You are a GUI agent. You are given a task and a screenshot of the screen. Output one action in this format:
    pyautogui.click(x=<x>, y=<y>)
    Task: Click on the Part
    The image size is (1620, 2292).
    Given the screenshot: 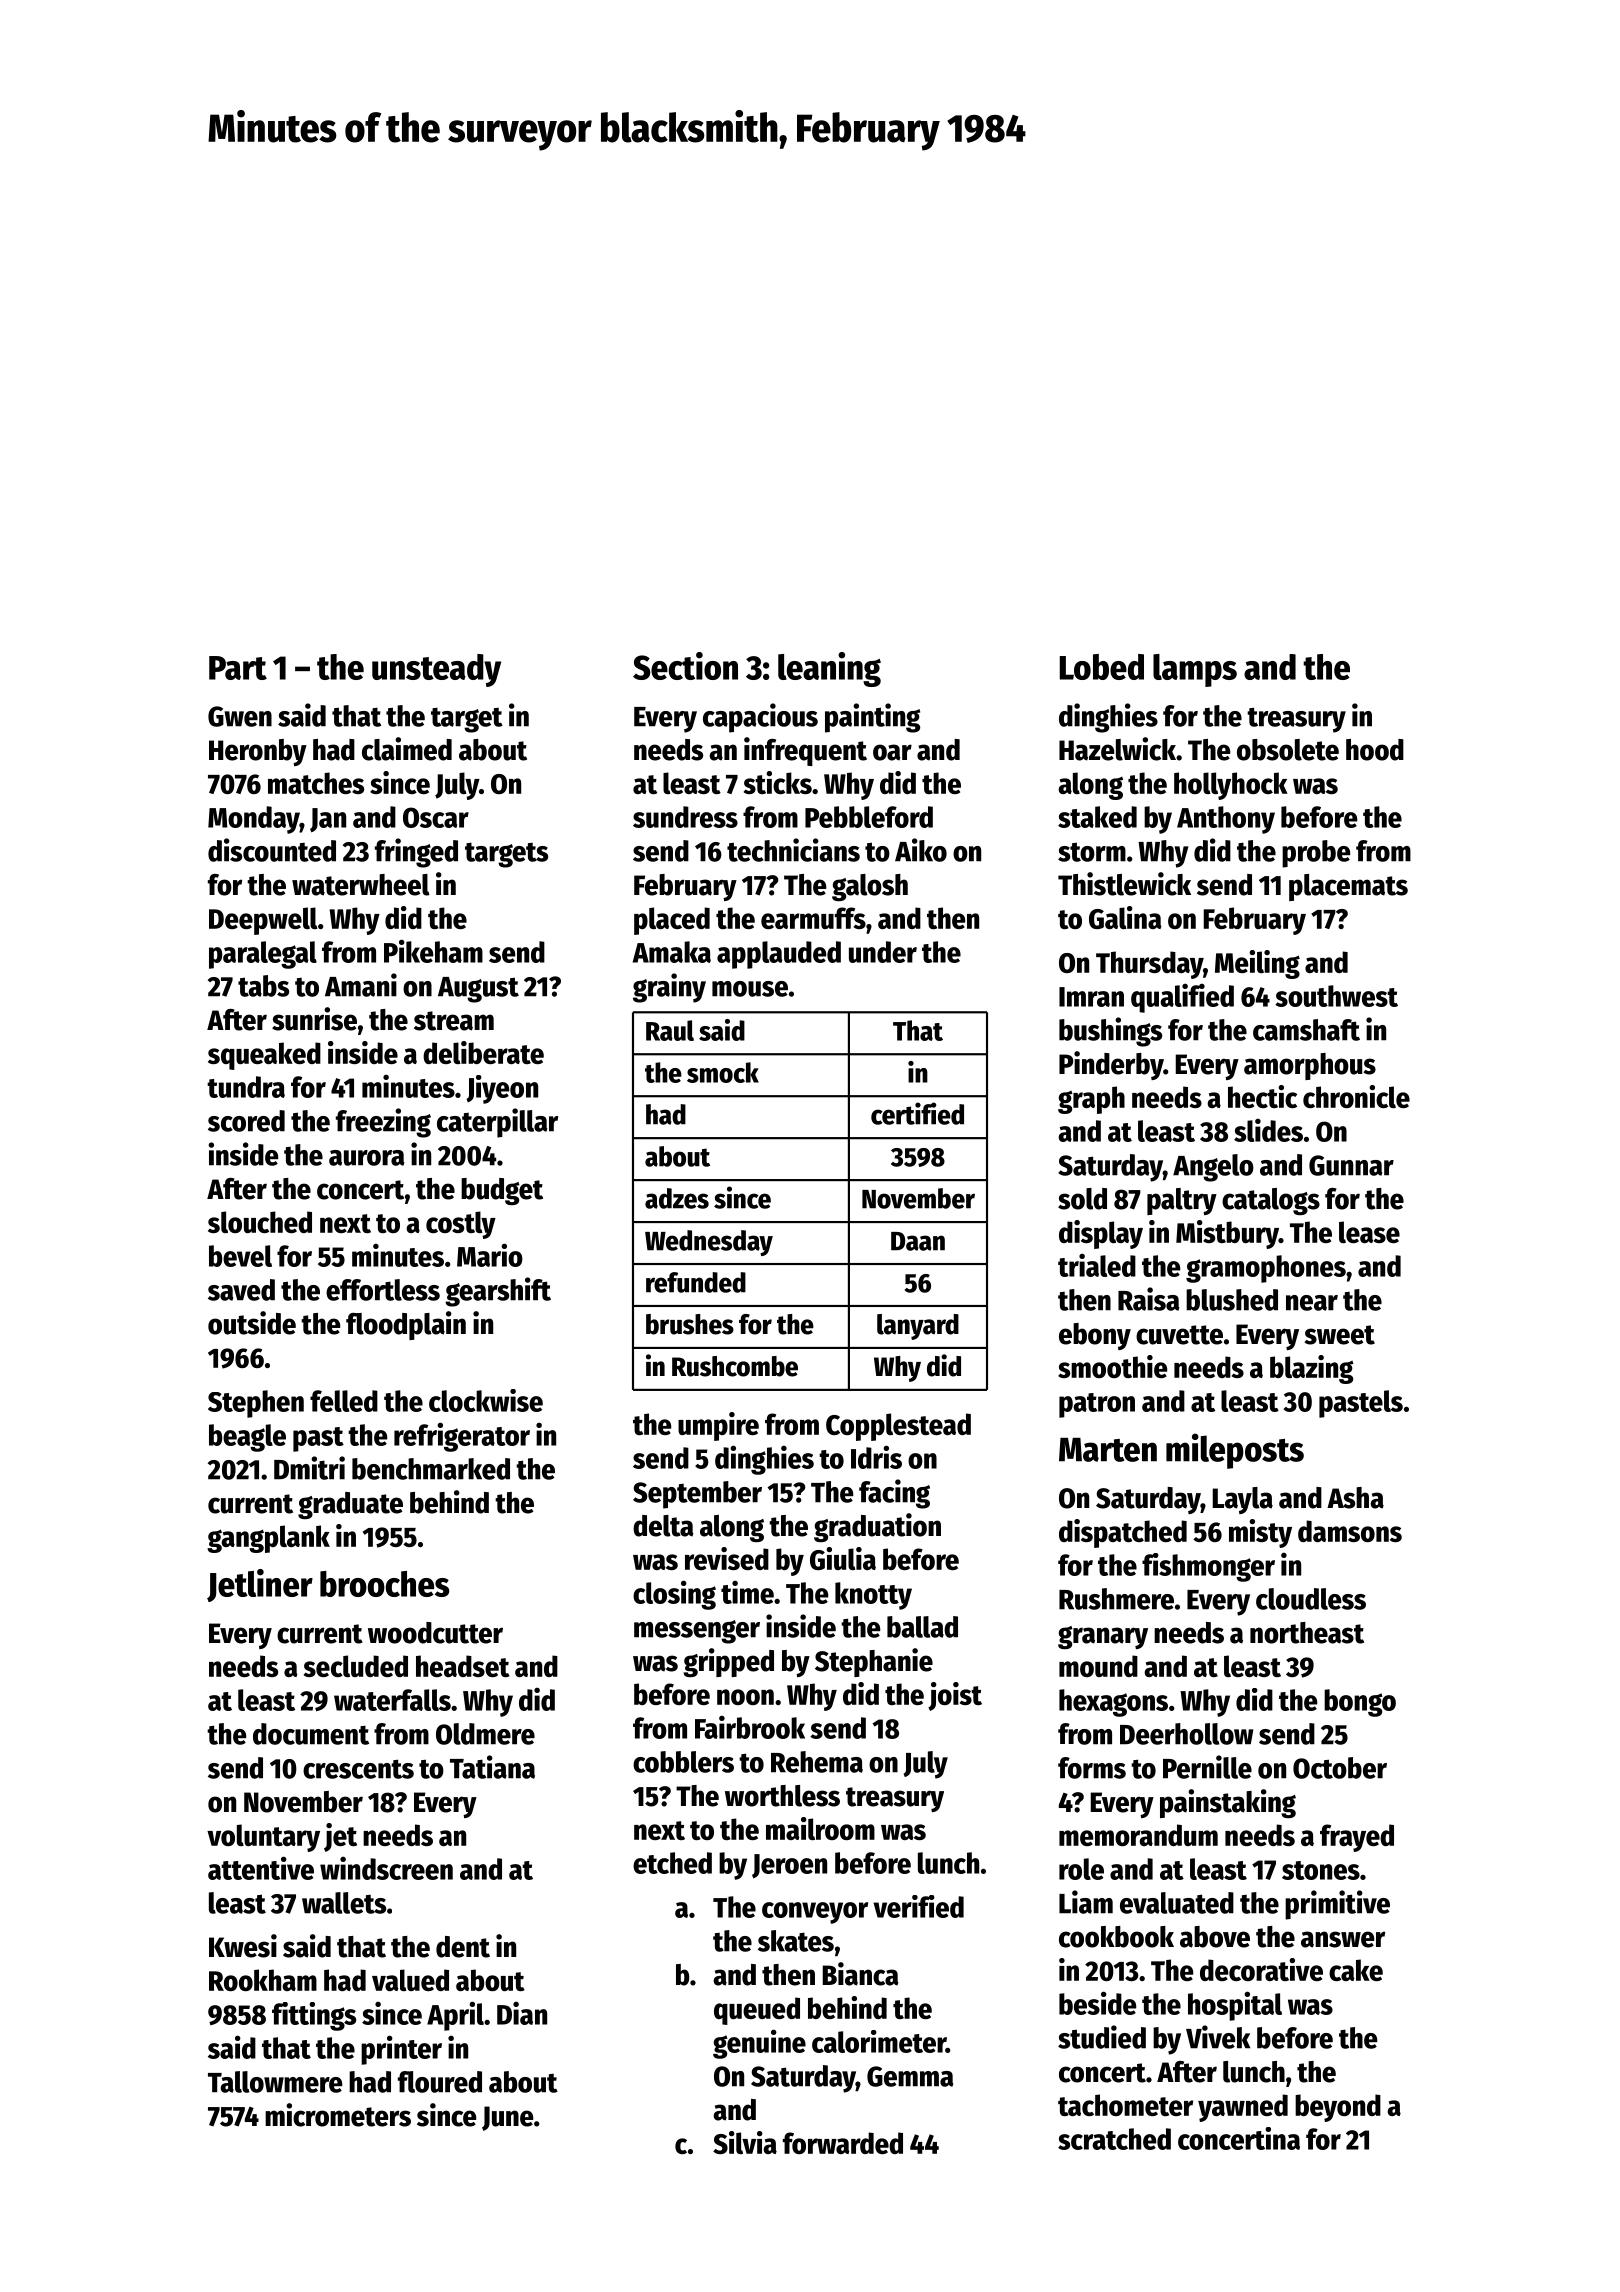 What is the action you would take?
    pyautogui.click(x=238, y=668)
